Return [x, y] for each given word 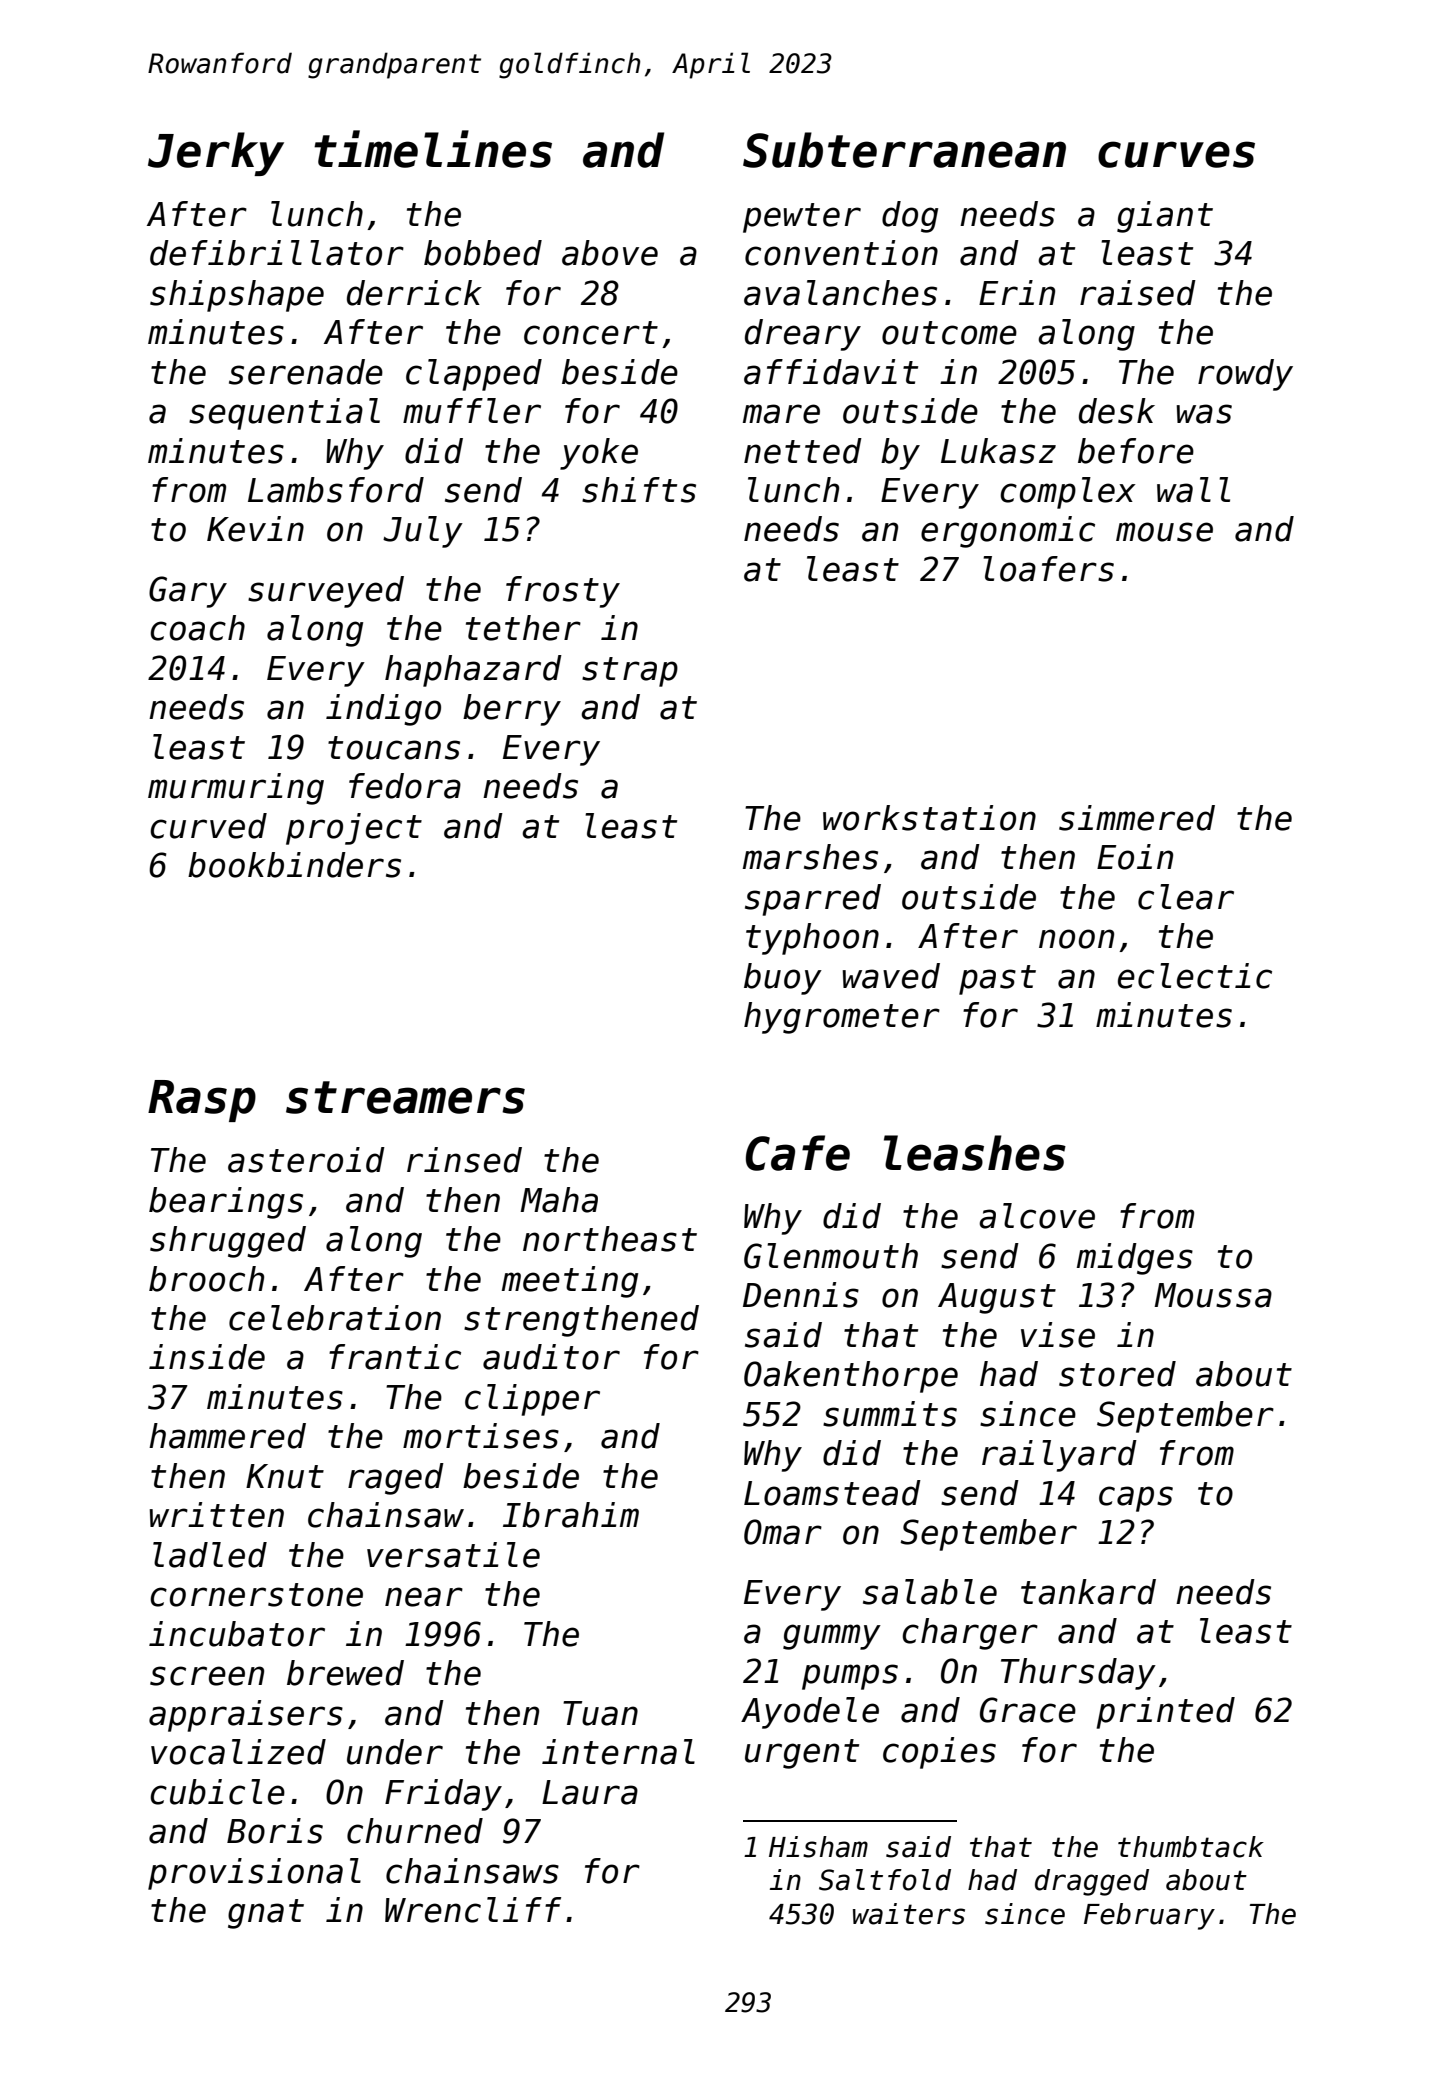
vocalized [238, 1752]
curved [208, 826]
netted [803, 451]
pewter [802, 218]
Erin [1017, 292]
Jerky [216, 154]
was [1204, 414]
